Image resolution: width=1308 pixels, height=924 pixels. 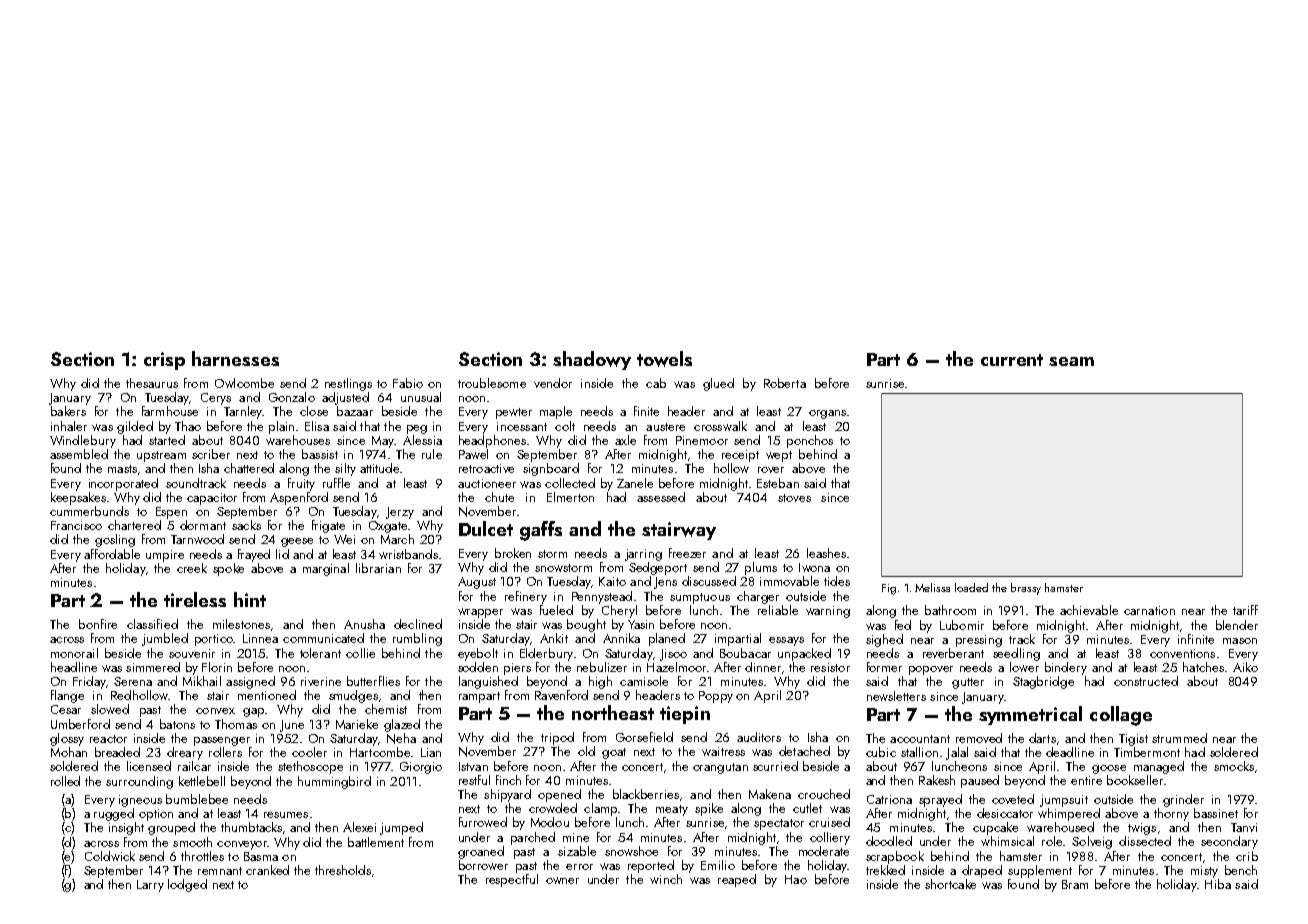 I want to click on snowshoe, so click(x=631, y=851).
